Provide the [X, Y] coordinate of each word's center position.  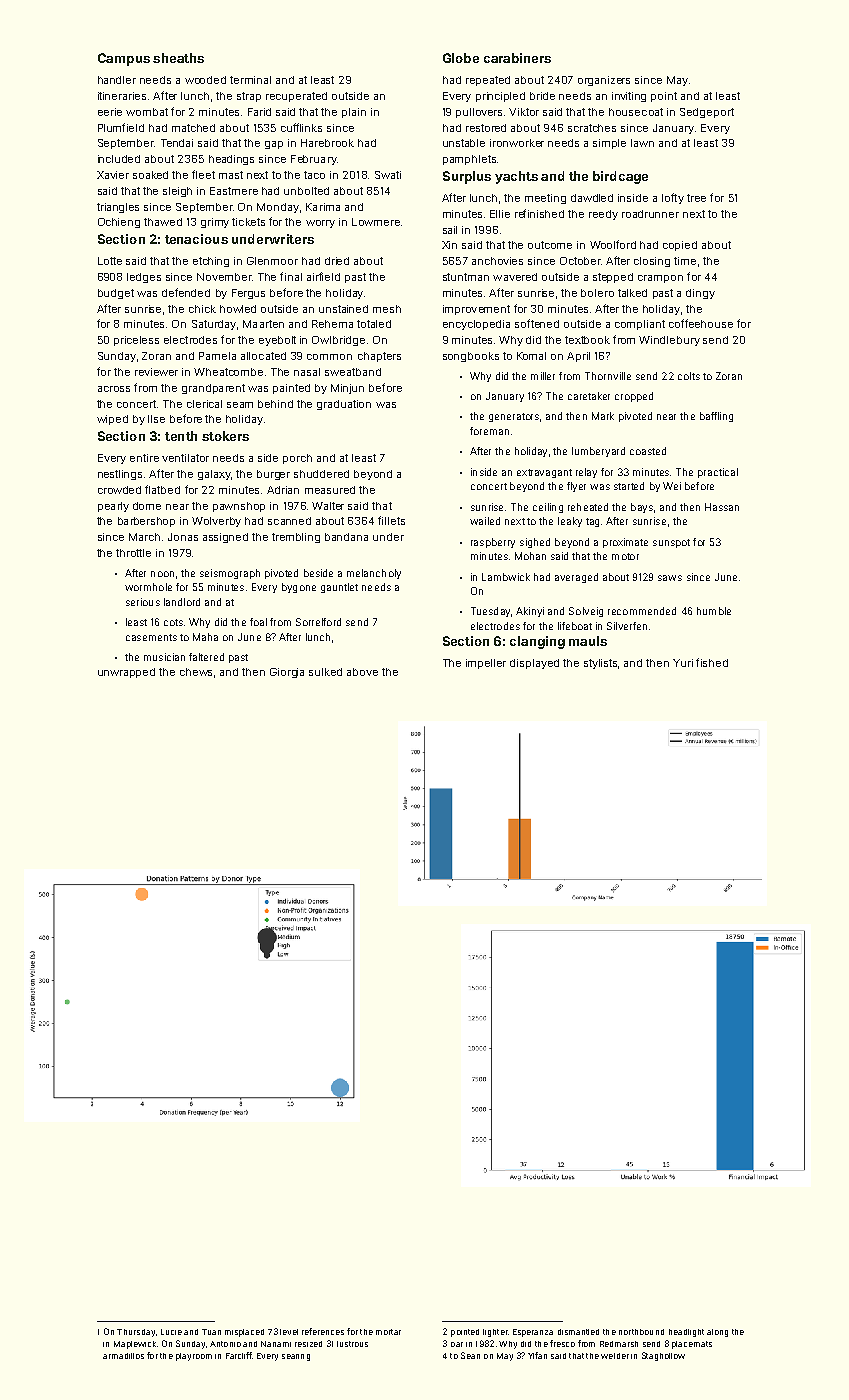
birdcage [620, 177]
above [362, 672]
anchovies [497, 261]
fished [712, 662]
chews [196, 672]
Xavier [113, 175]
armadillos [123, 1356]
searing [296, 1357]
